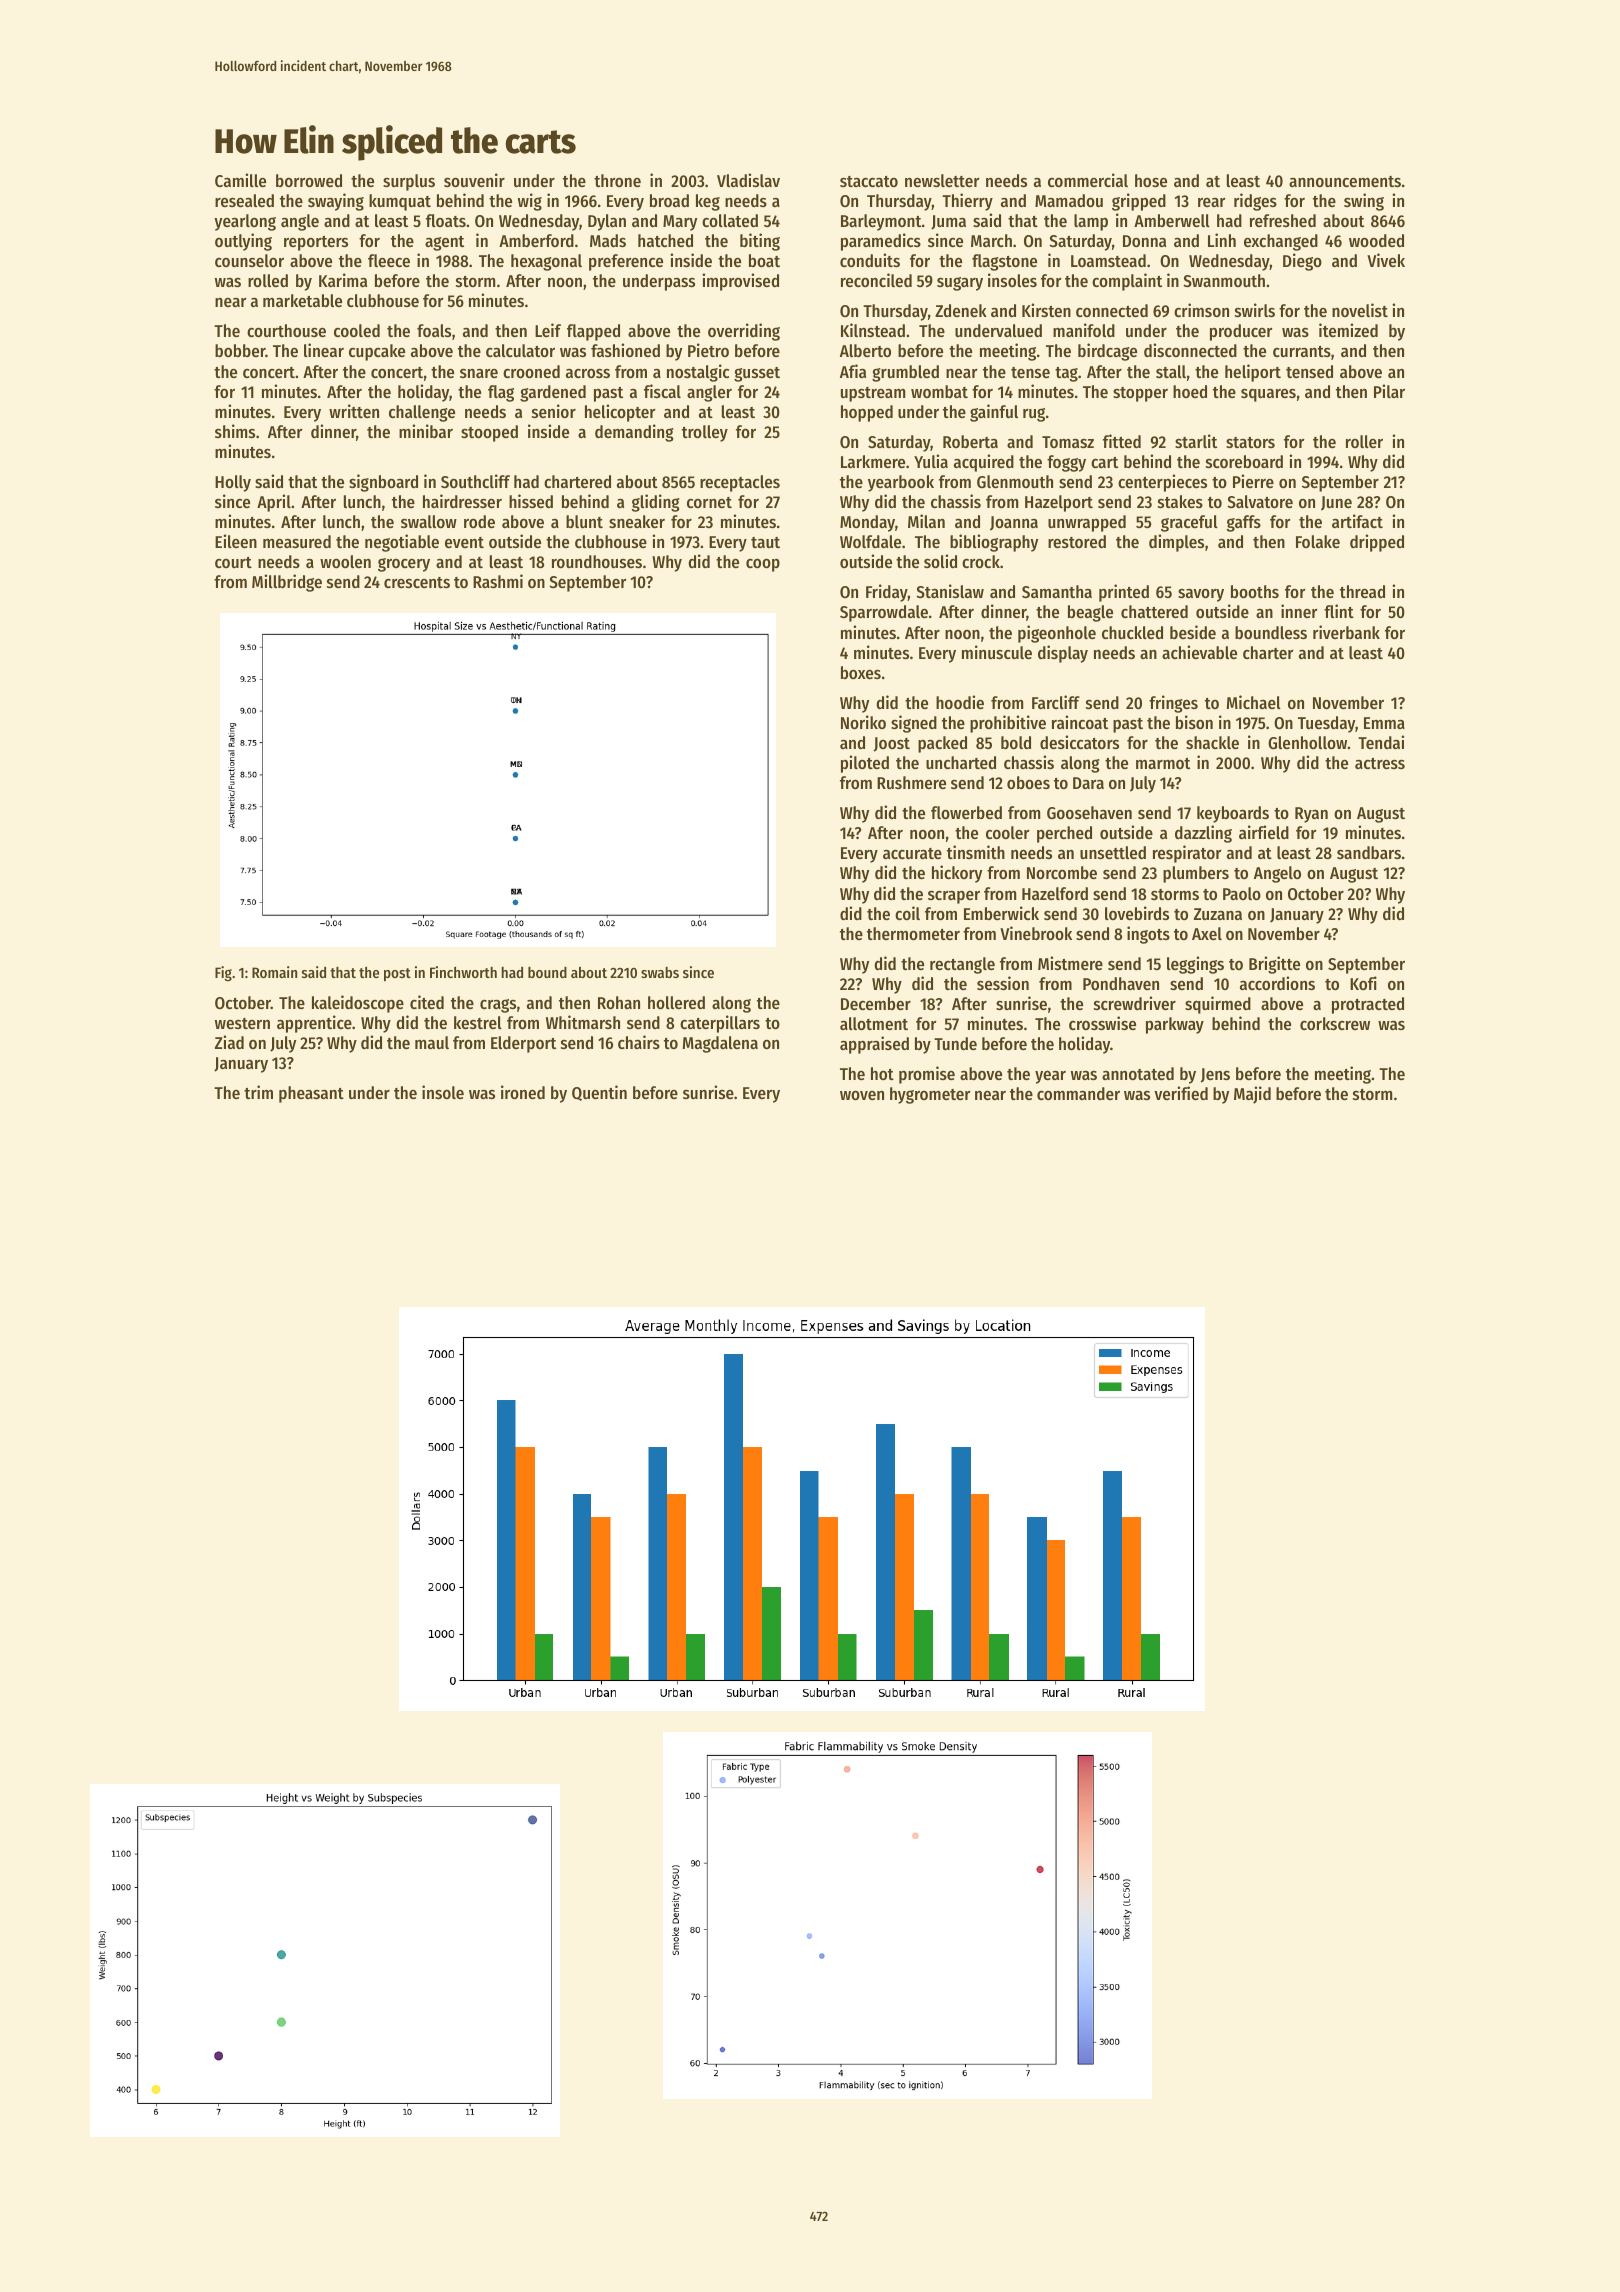 The height and width of the page is (2292, 1620). I want to click on Elderport, so click(523, 1044).
